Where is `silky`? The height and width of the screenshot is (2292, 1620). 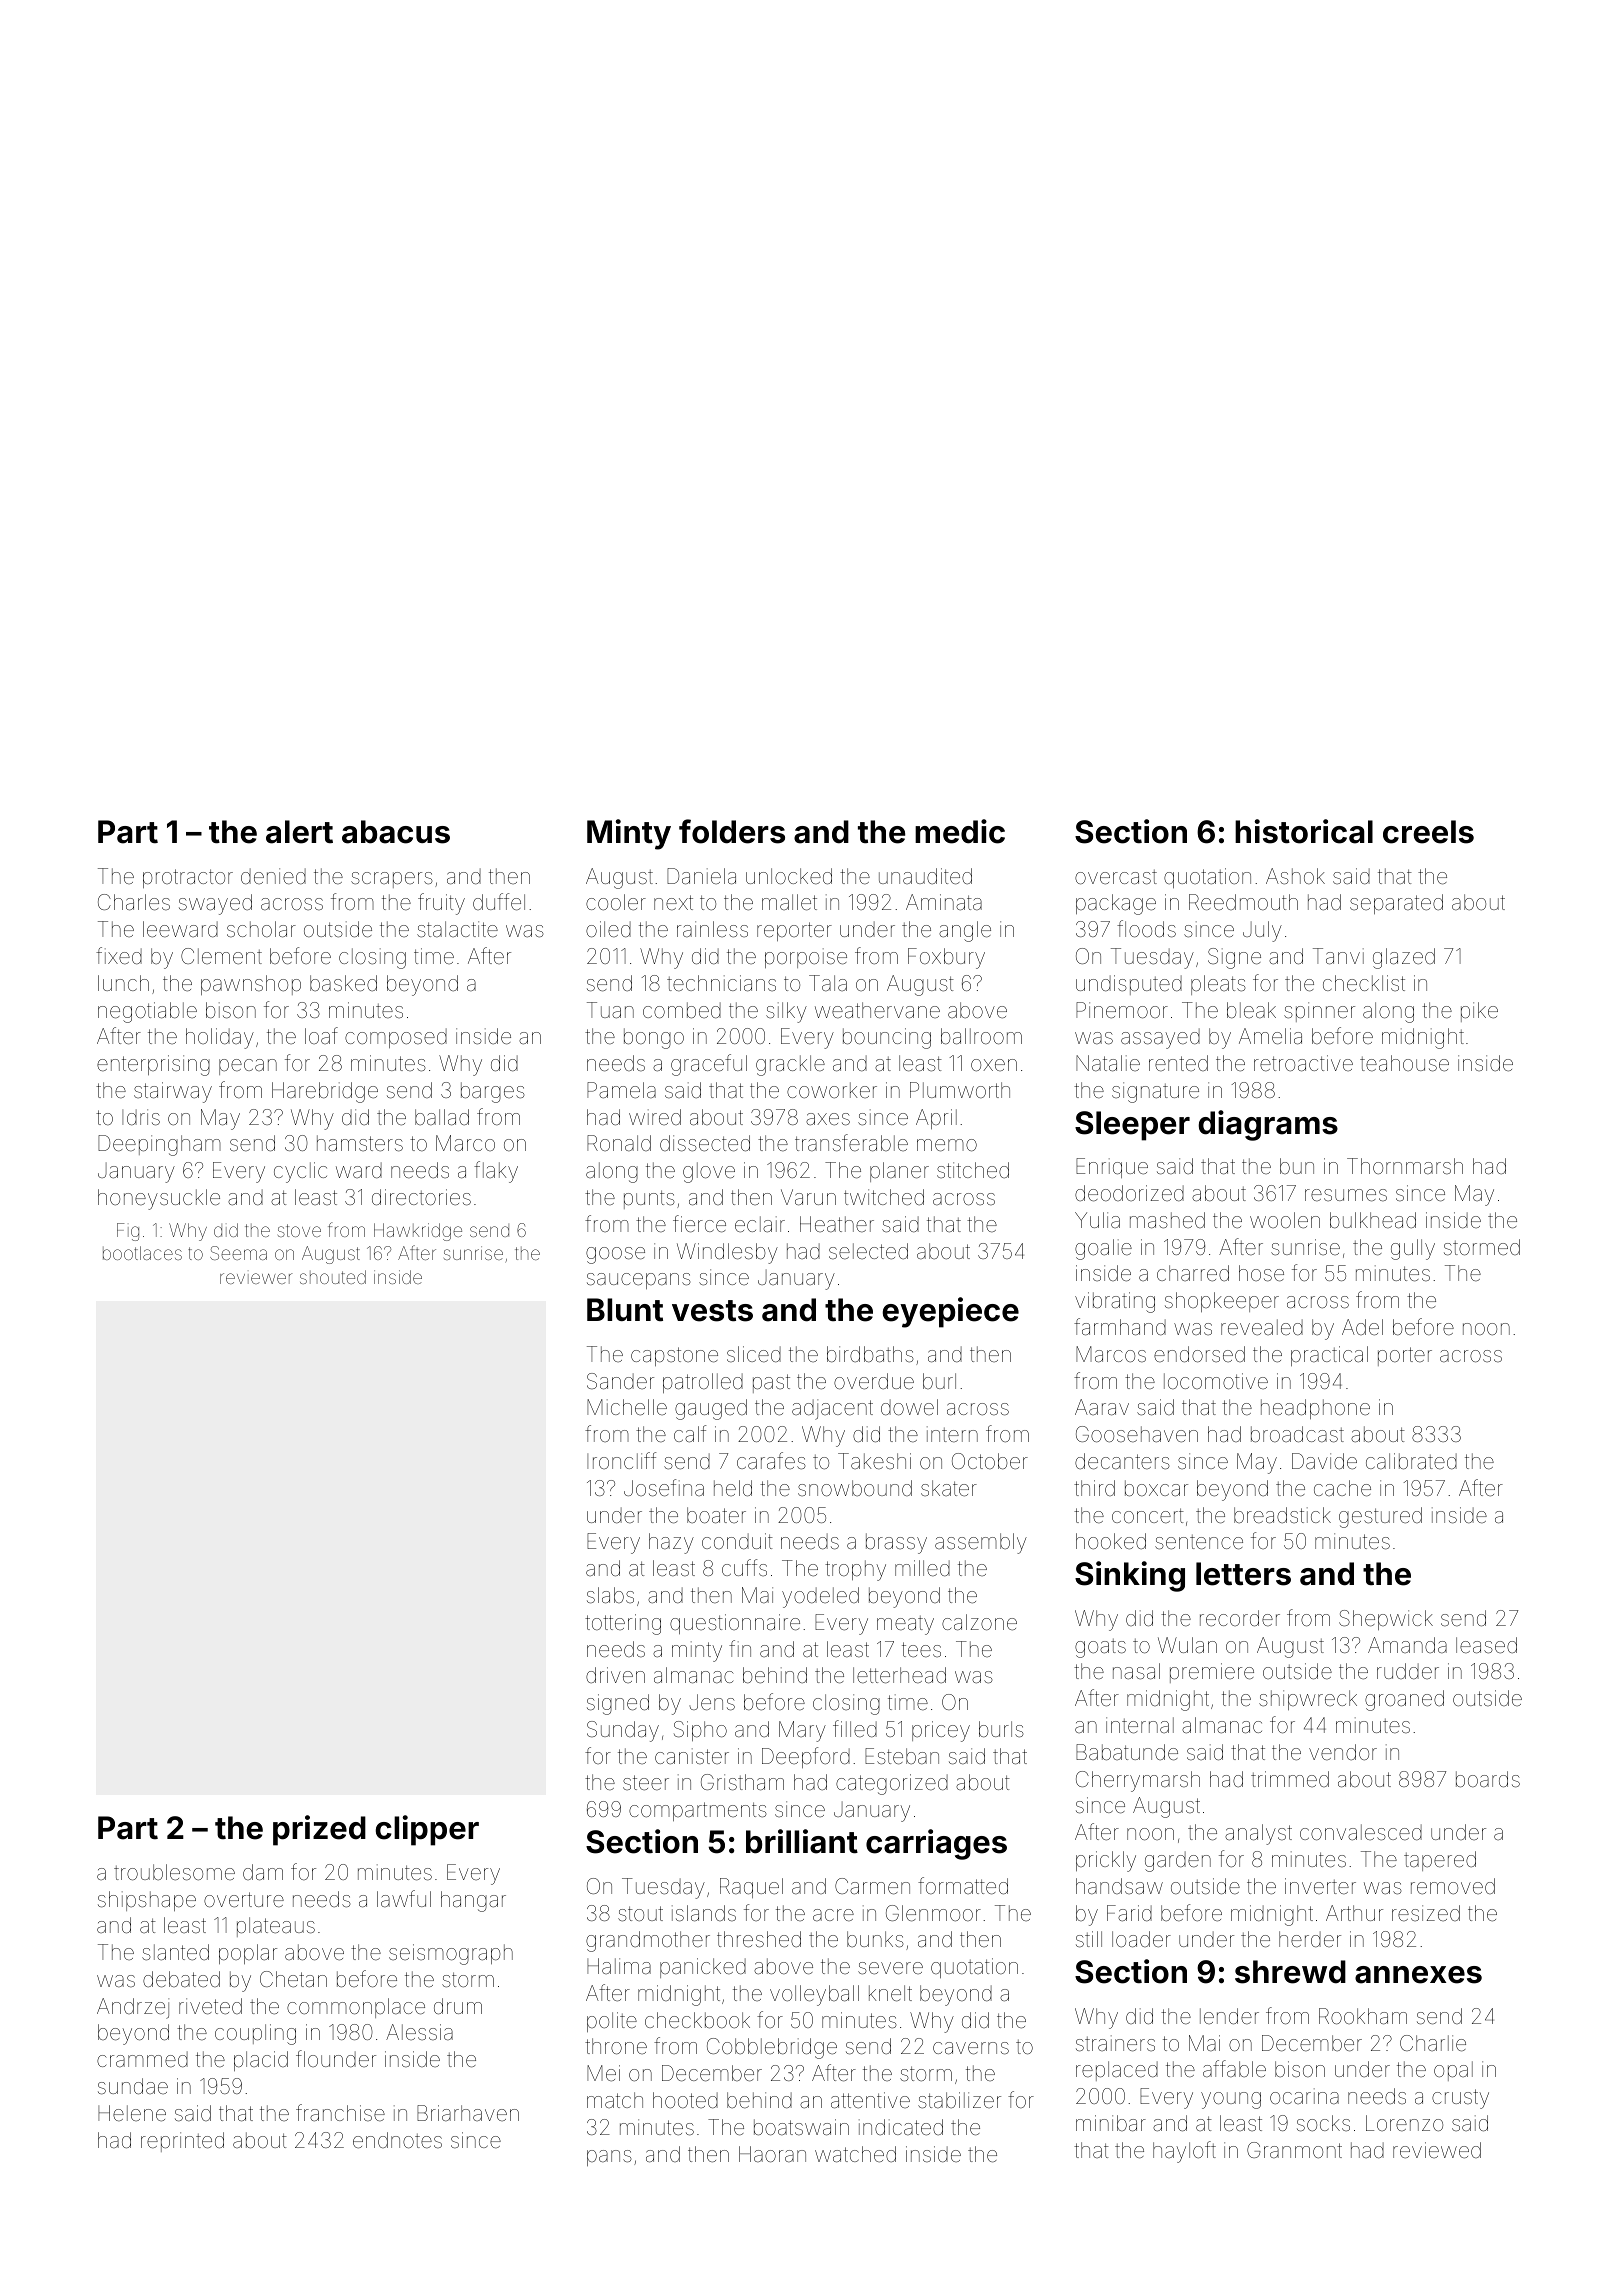
silky is located at coordinates (786, 1012).
